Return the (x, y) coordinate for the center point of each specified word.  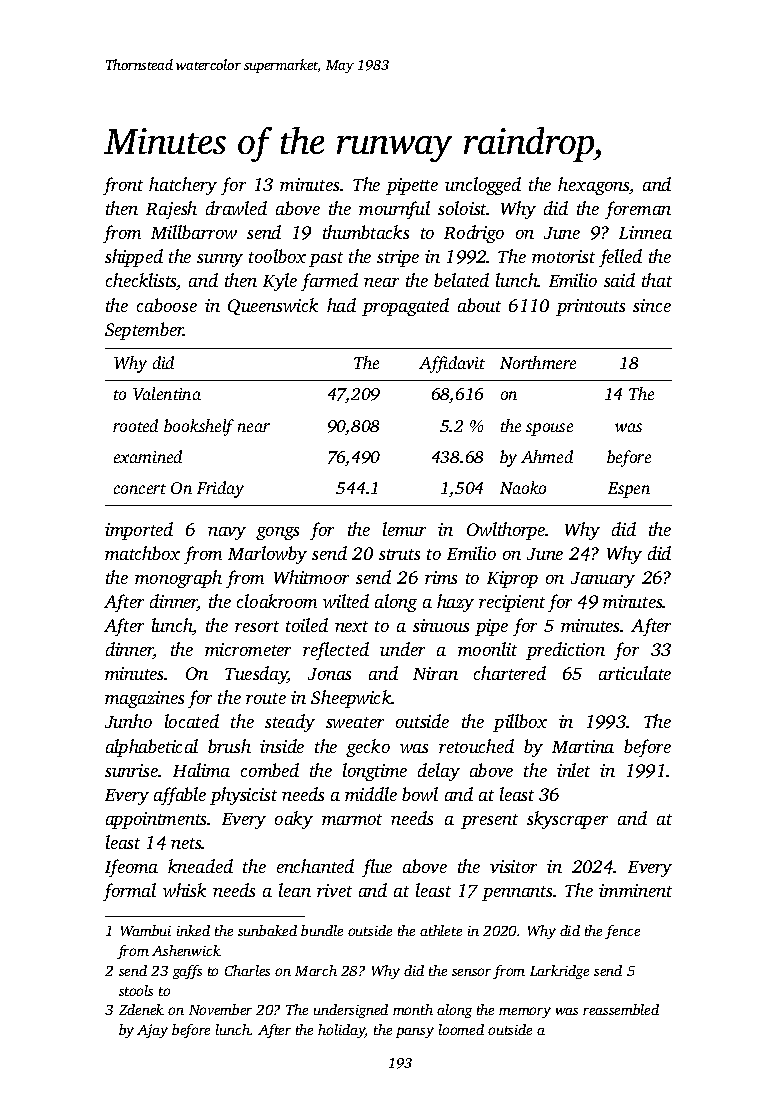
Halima (201, 770)
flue (377, 868)
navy (227, 533)
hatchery (183, 186)
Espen (629, 490)
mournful (394, 210)
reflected (336, 651)
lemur (404, 529)
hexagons (594, 186)
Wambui (146, 930)
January (603, 580)
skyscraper (567, 820)
